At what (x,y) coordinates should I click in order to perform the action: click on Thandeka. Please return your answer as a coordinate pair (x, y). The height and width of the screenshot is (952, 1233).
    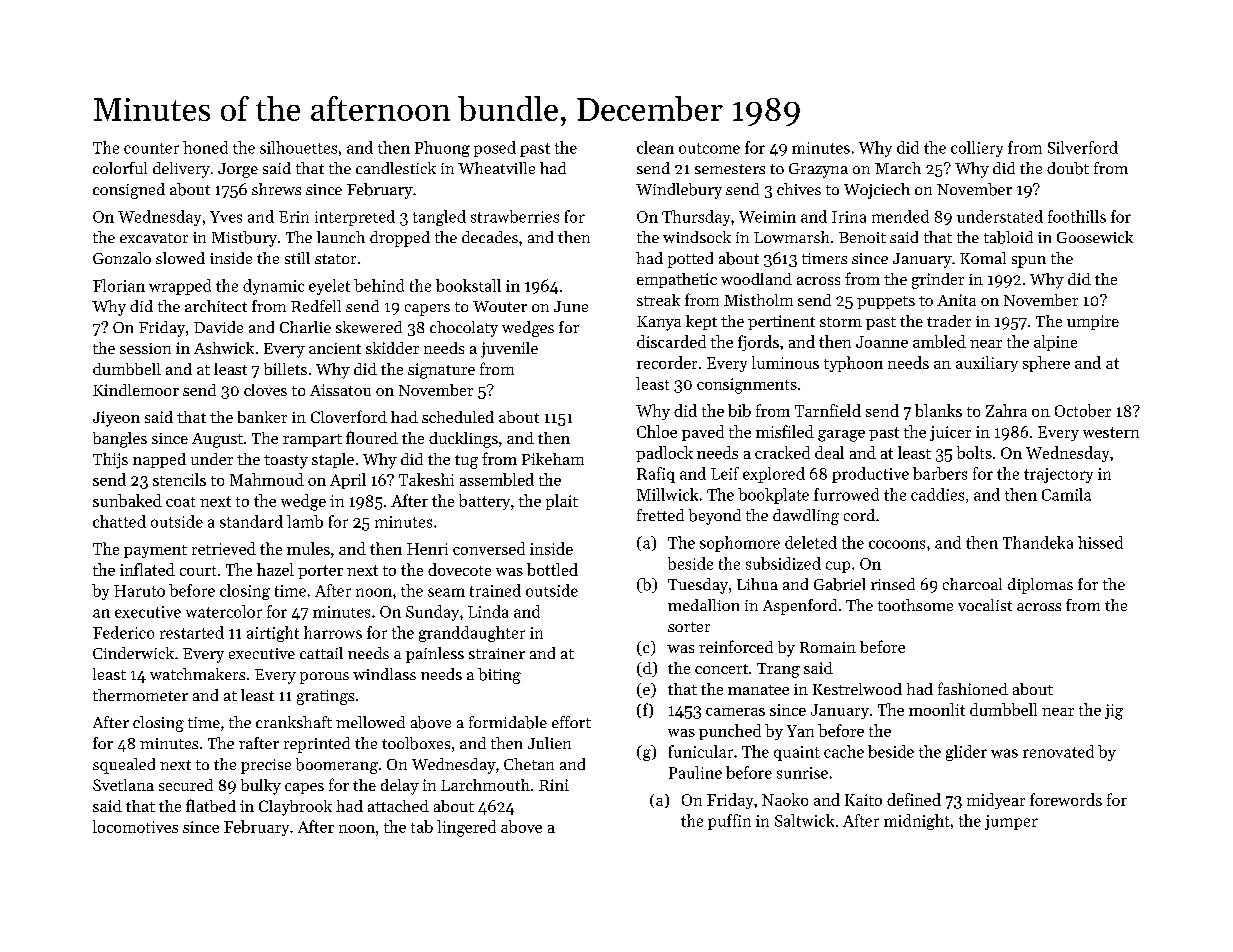
    Looking at the image, I should click on (1038, 542).
